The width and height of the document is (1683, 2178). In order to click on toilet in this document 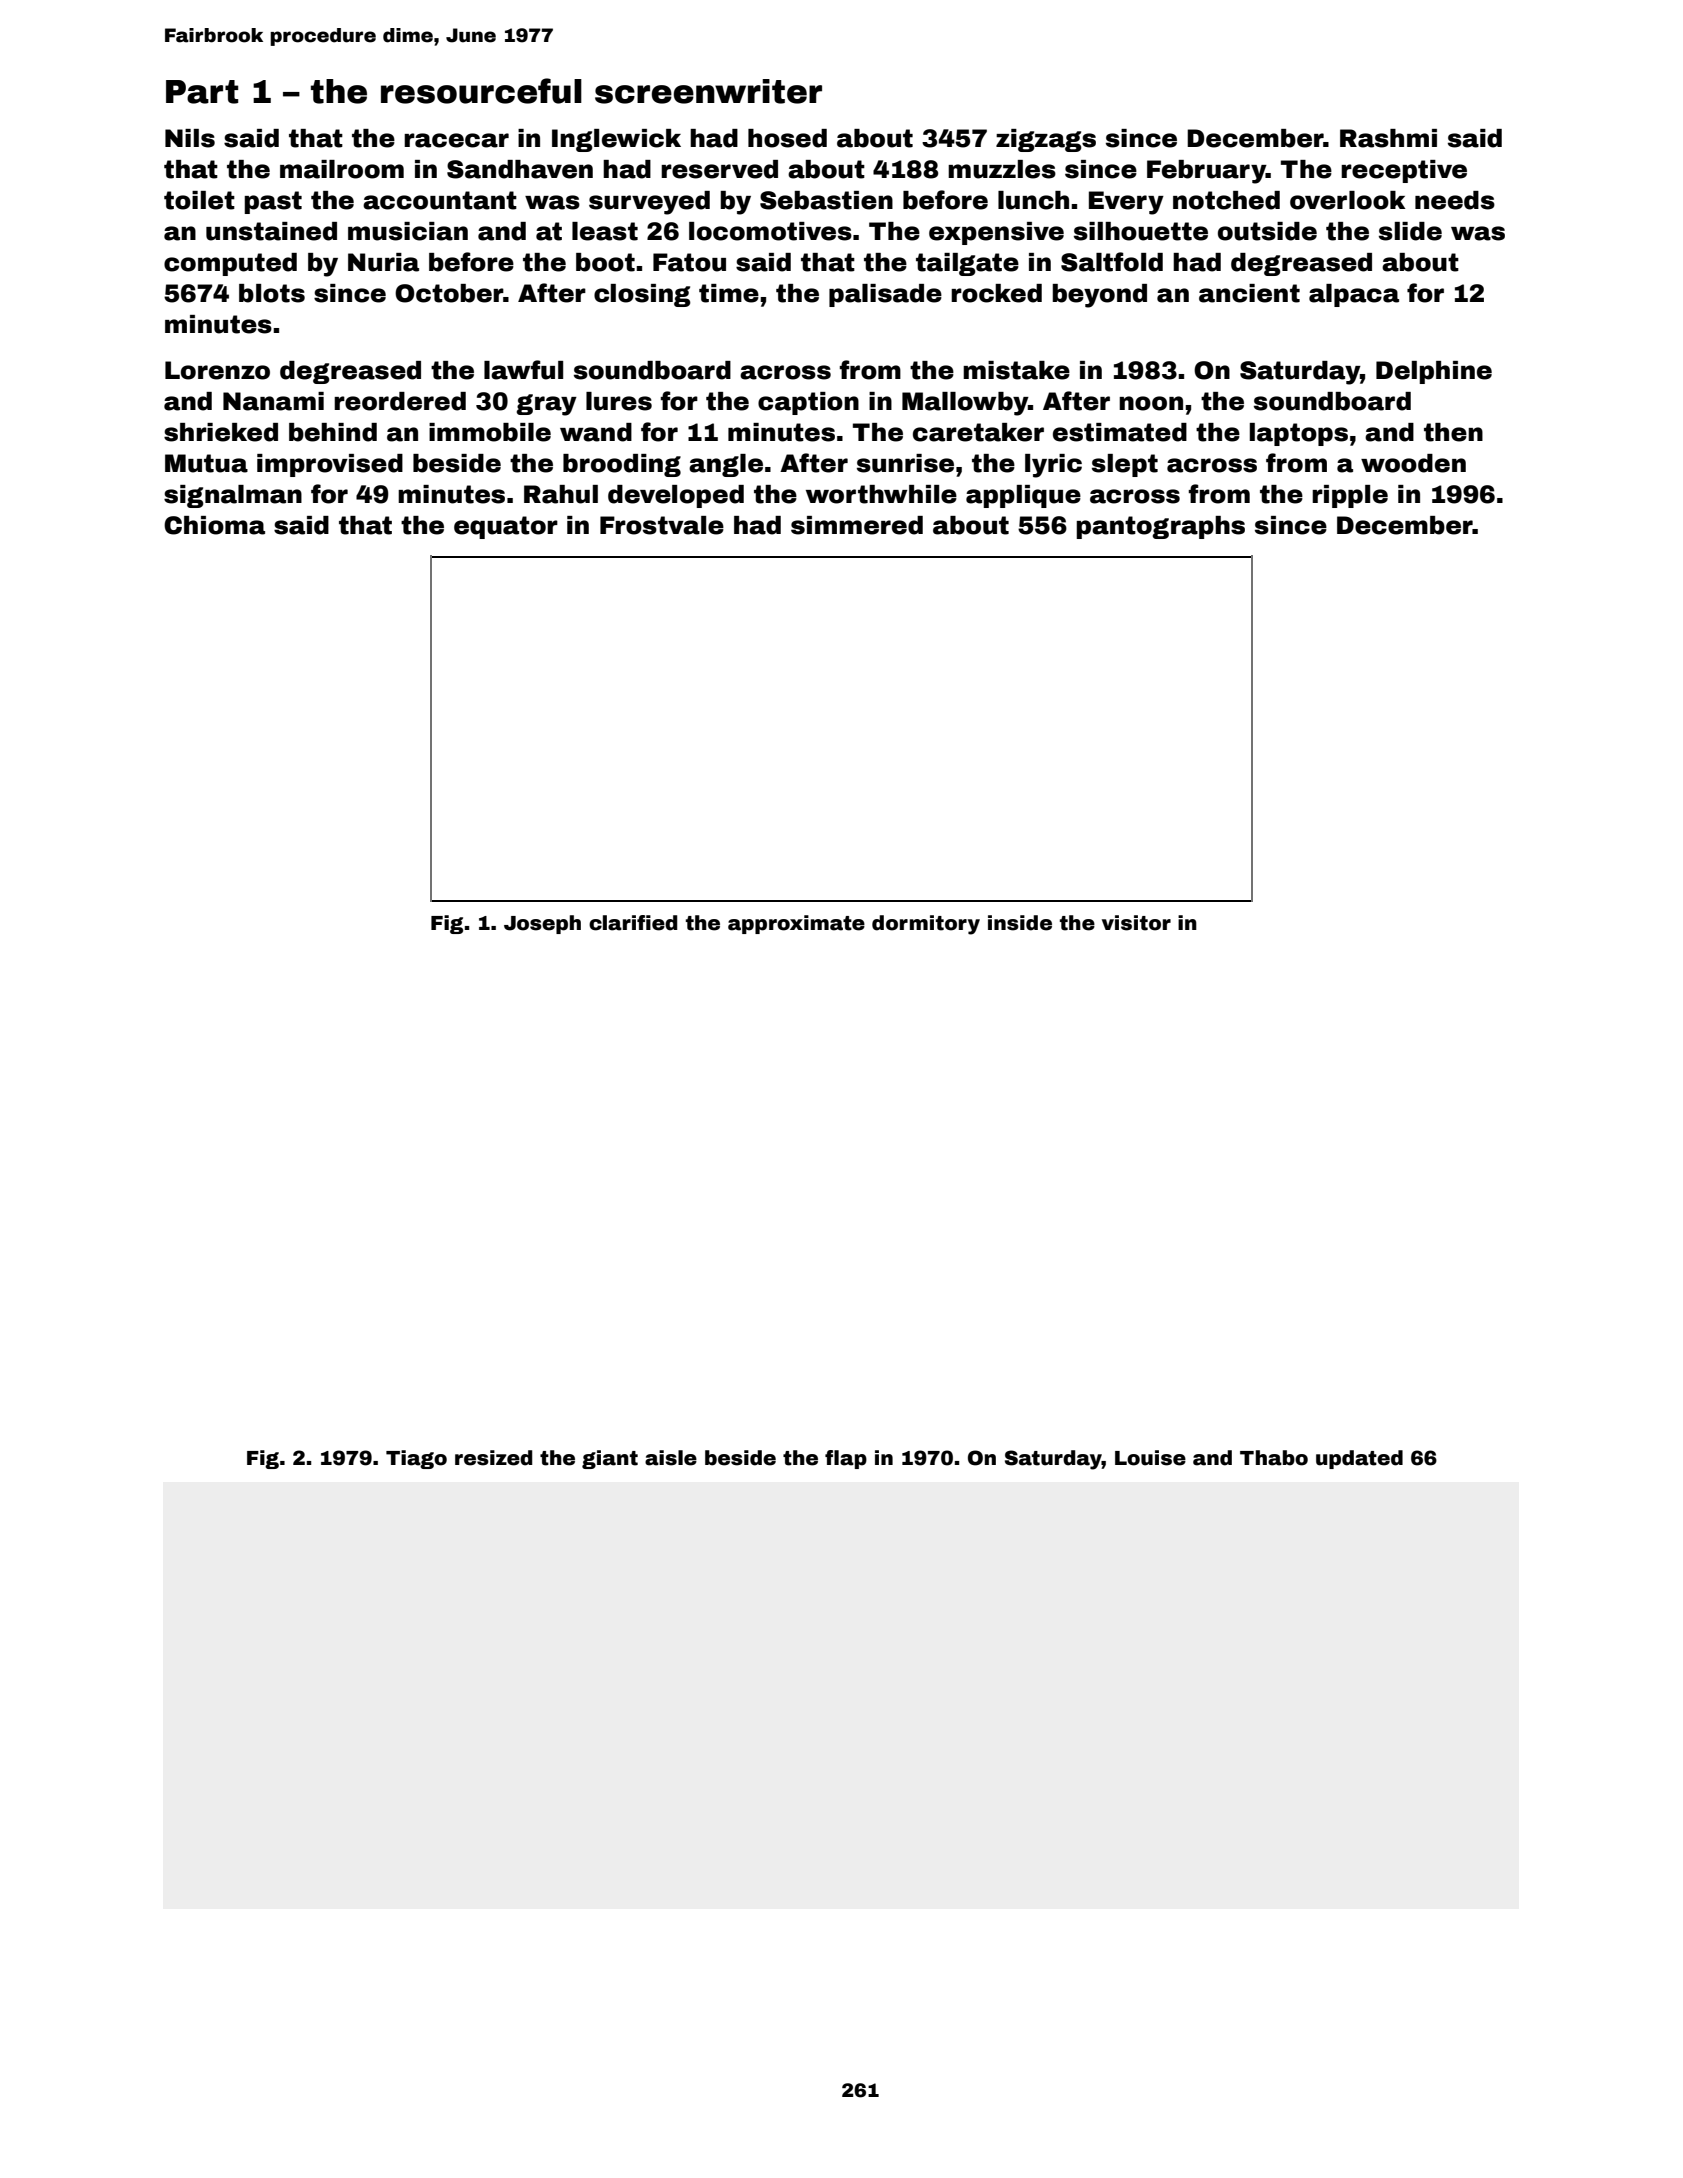, I will do `click(199, 200)`.
